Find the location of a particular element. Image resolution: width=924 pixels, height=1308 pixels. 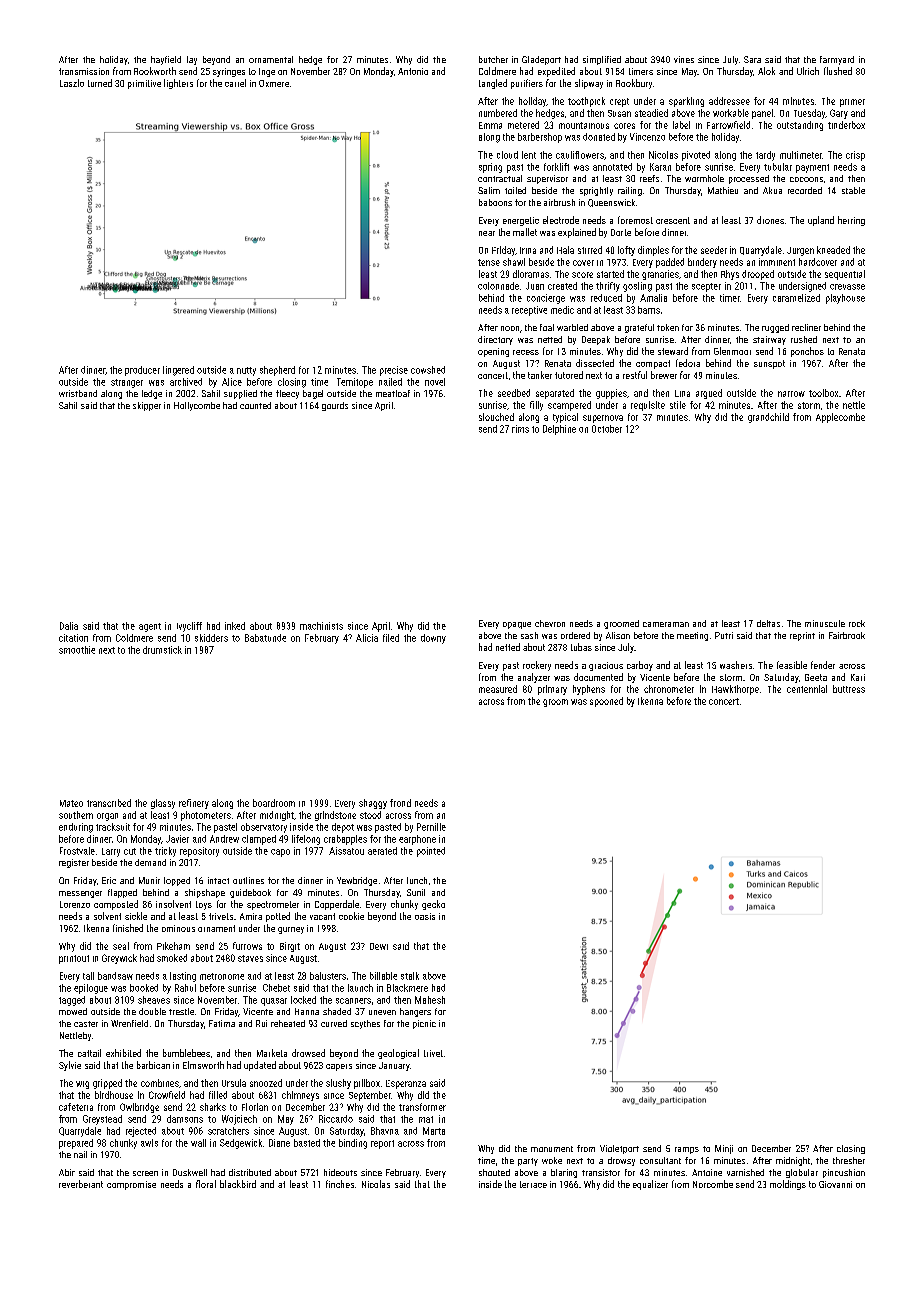

butcher is located at coordinates (493, 59).
